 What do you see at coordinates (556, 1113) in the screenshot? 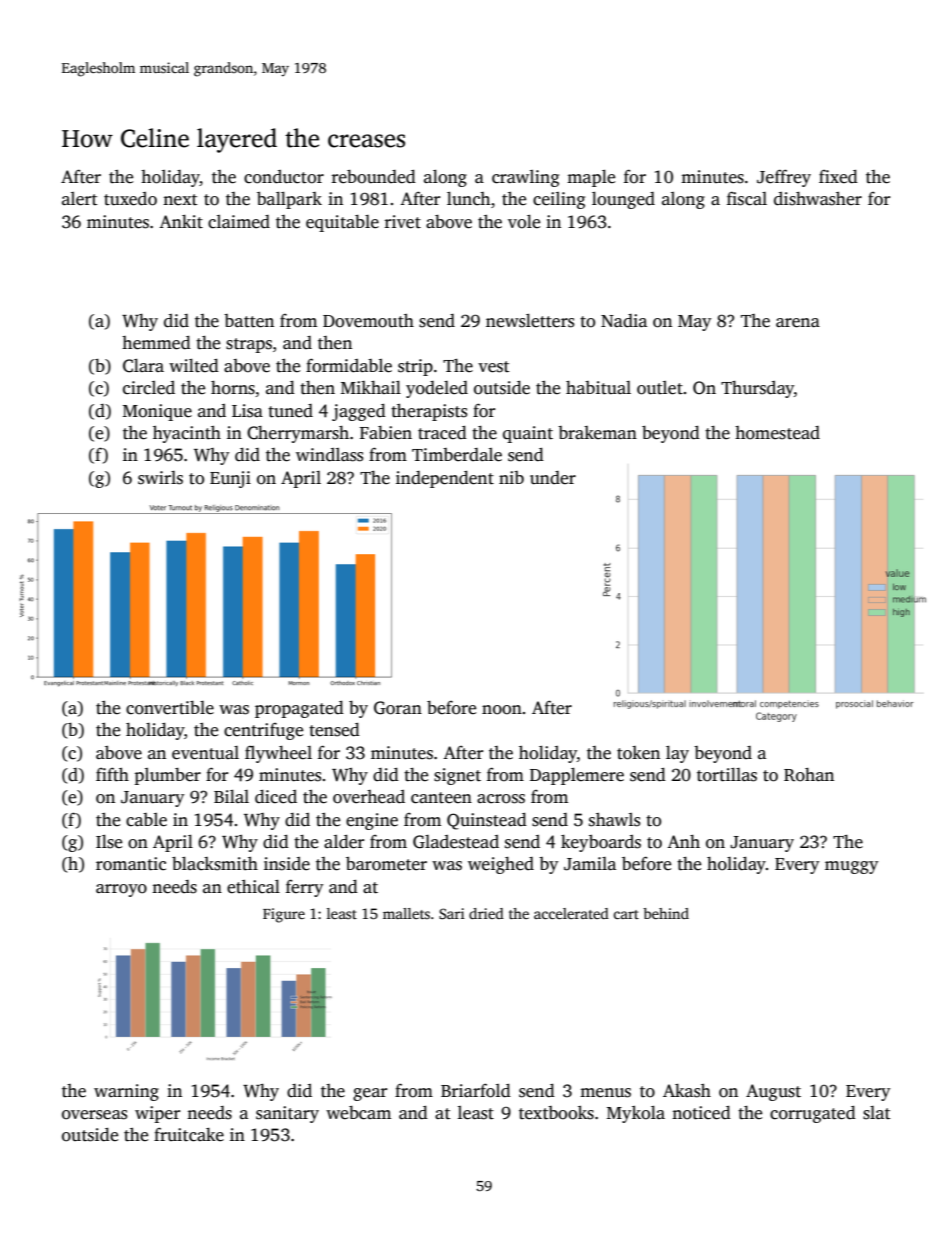
I see `textbooks` at bounding box center [556, 1113].
